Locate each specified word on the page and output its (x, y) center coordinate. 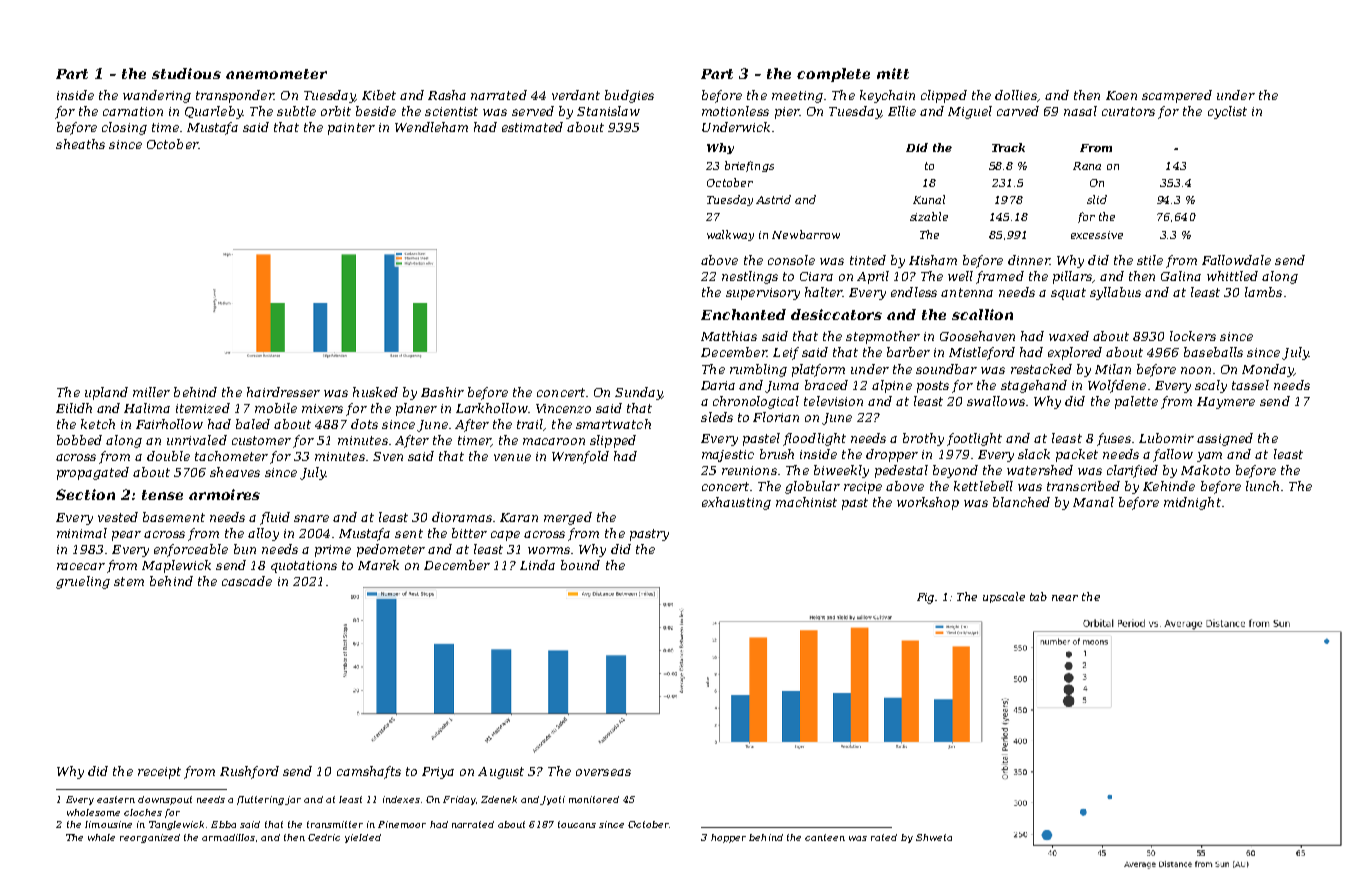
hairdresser (283, 392)
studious (186, 73)
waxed (1069, 336)
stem (129, 581)
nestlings (750, 277)
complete (833, 75)
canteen (825, 837)
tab (1038, 596)
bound (580, 565)
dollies (1016, 95)
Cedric (324, 837)
